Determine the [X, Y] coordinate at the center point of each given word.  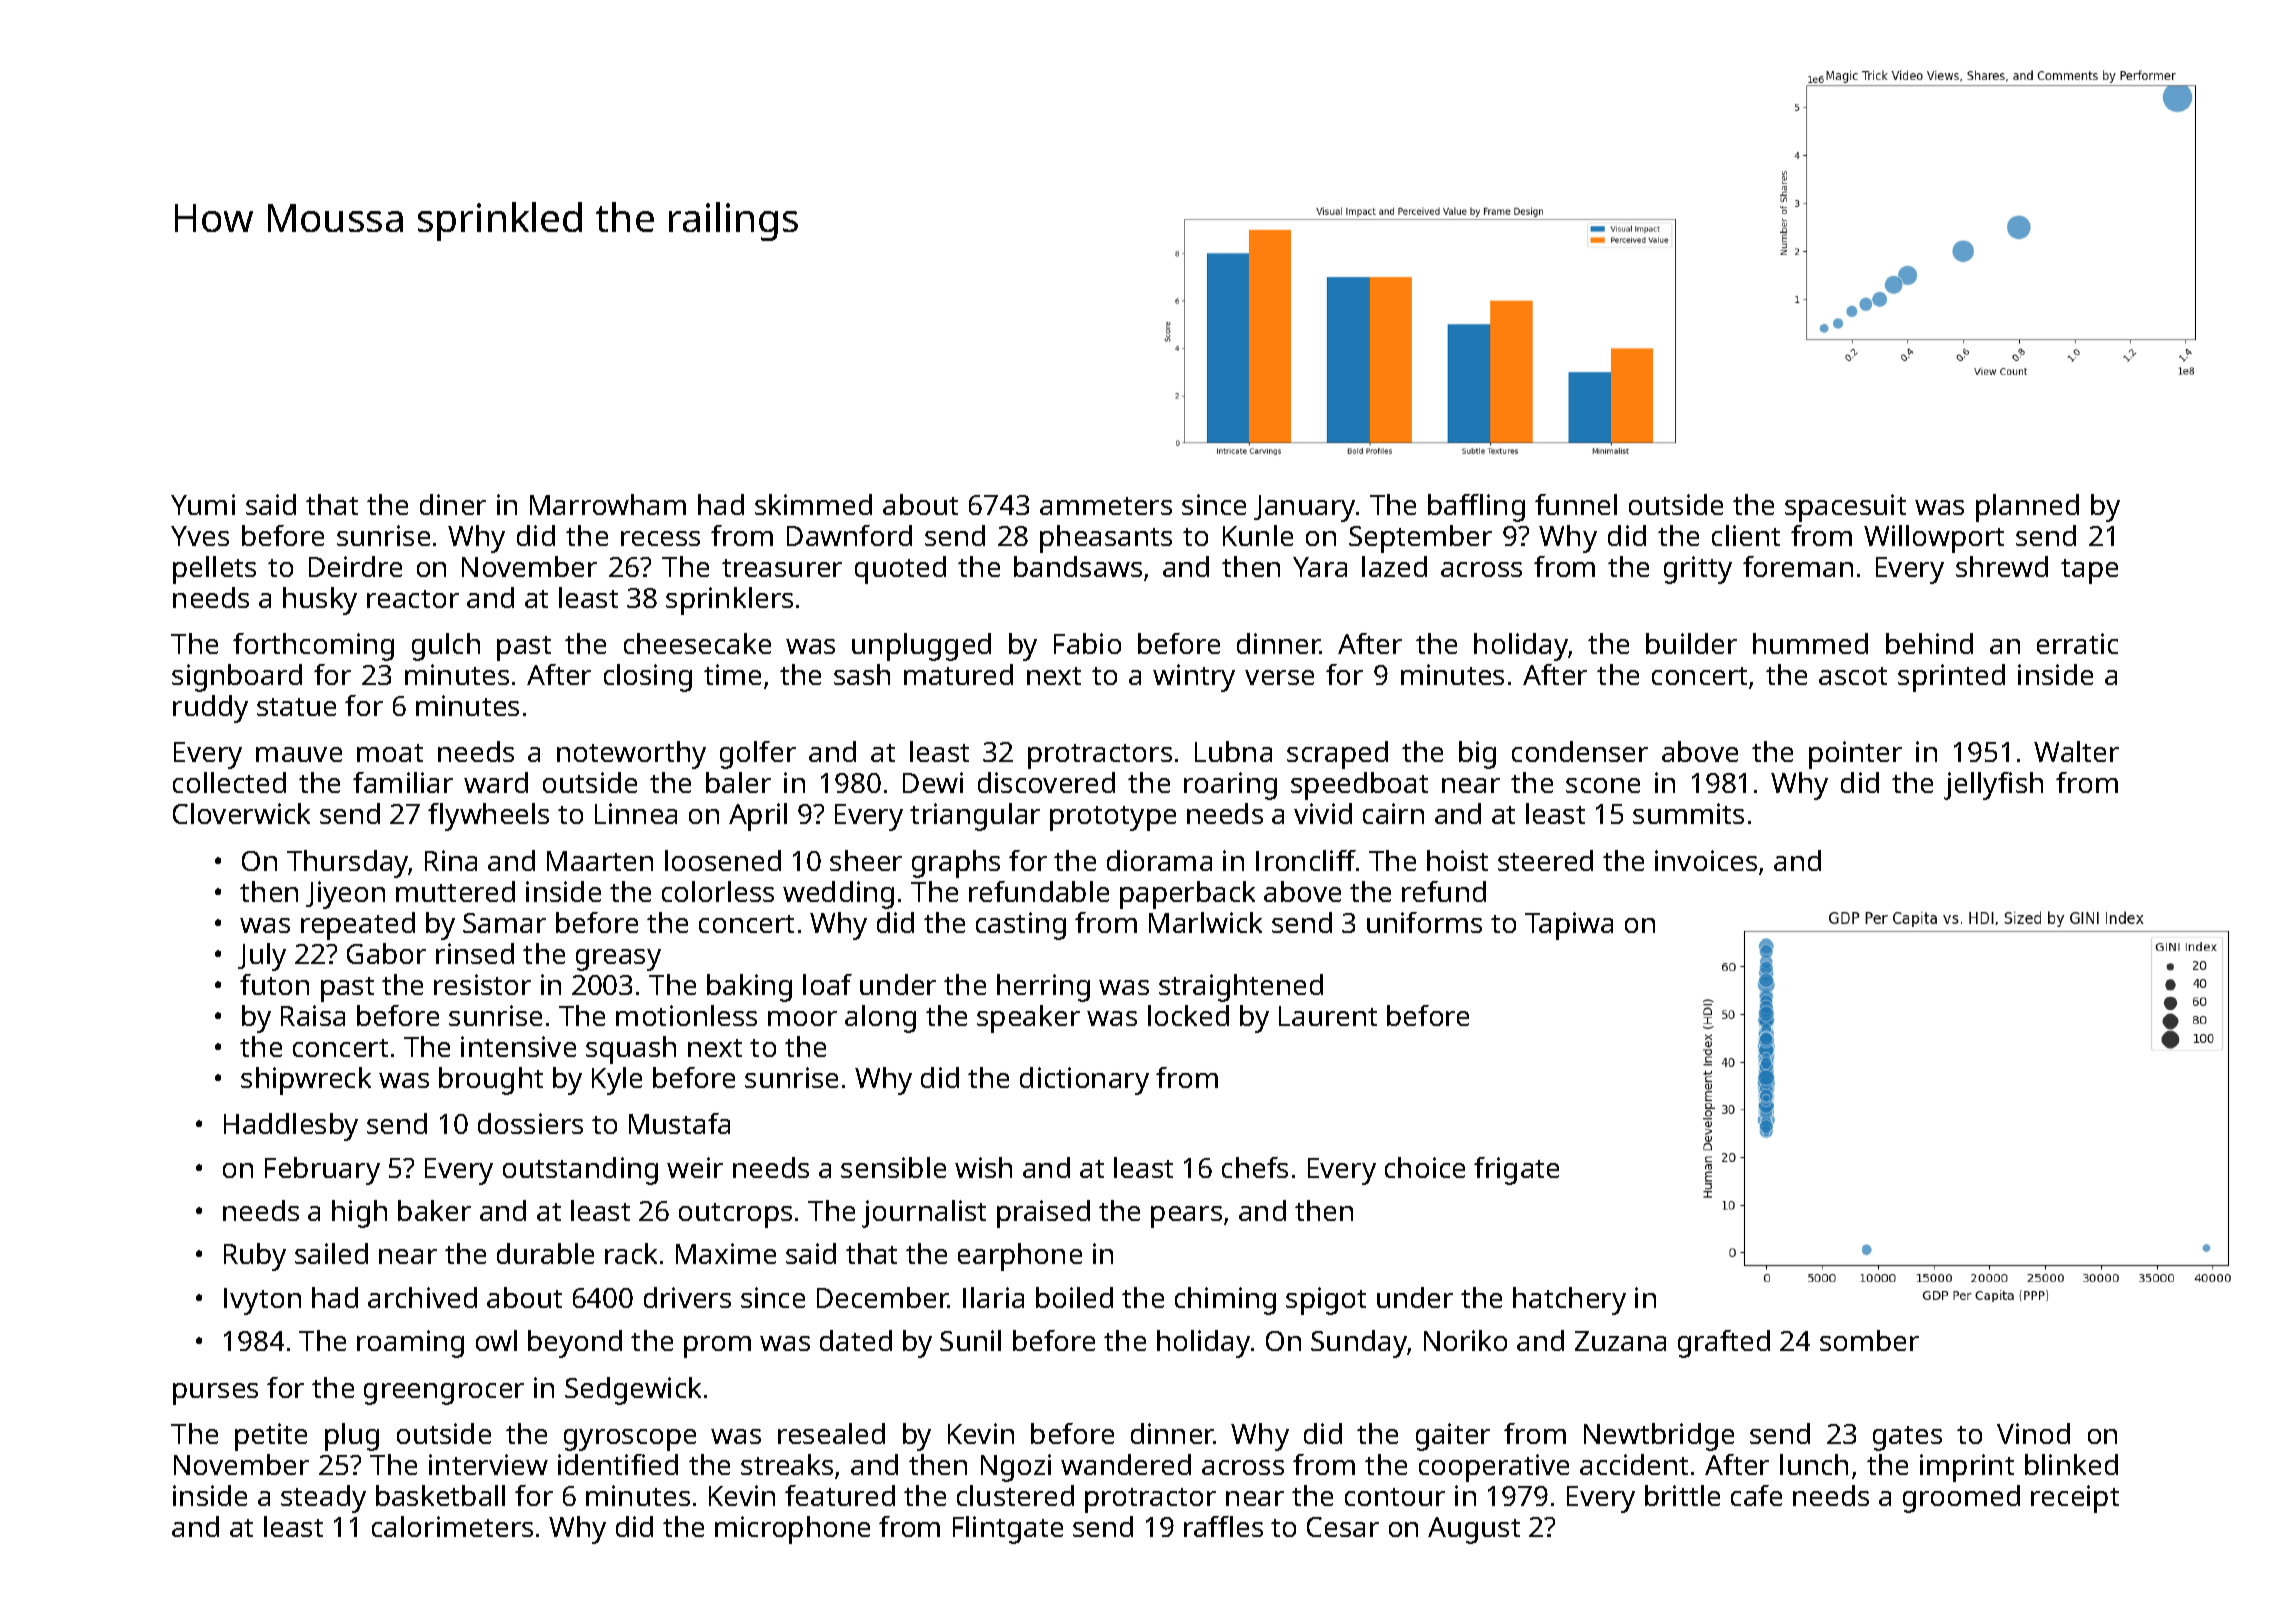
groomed [1961, 1499]
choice [1425, 1167]
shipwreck [306, 1081]
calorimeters [452, 1526]
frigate [1516, 1171]
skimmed [813, 504]
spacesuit [1845, 508]
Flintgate [1008, 1530]
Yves [200, 536]
